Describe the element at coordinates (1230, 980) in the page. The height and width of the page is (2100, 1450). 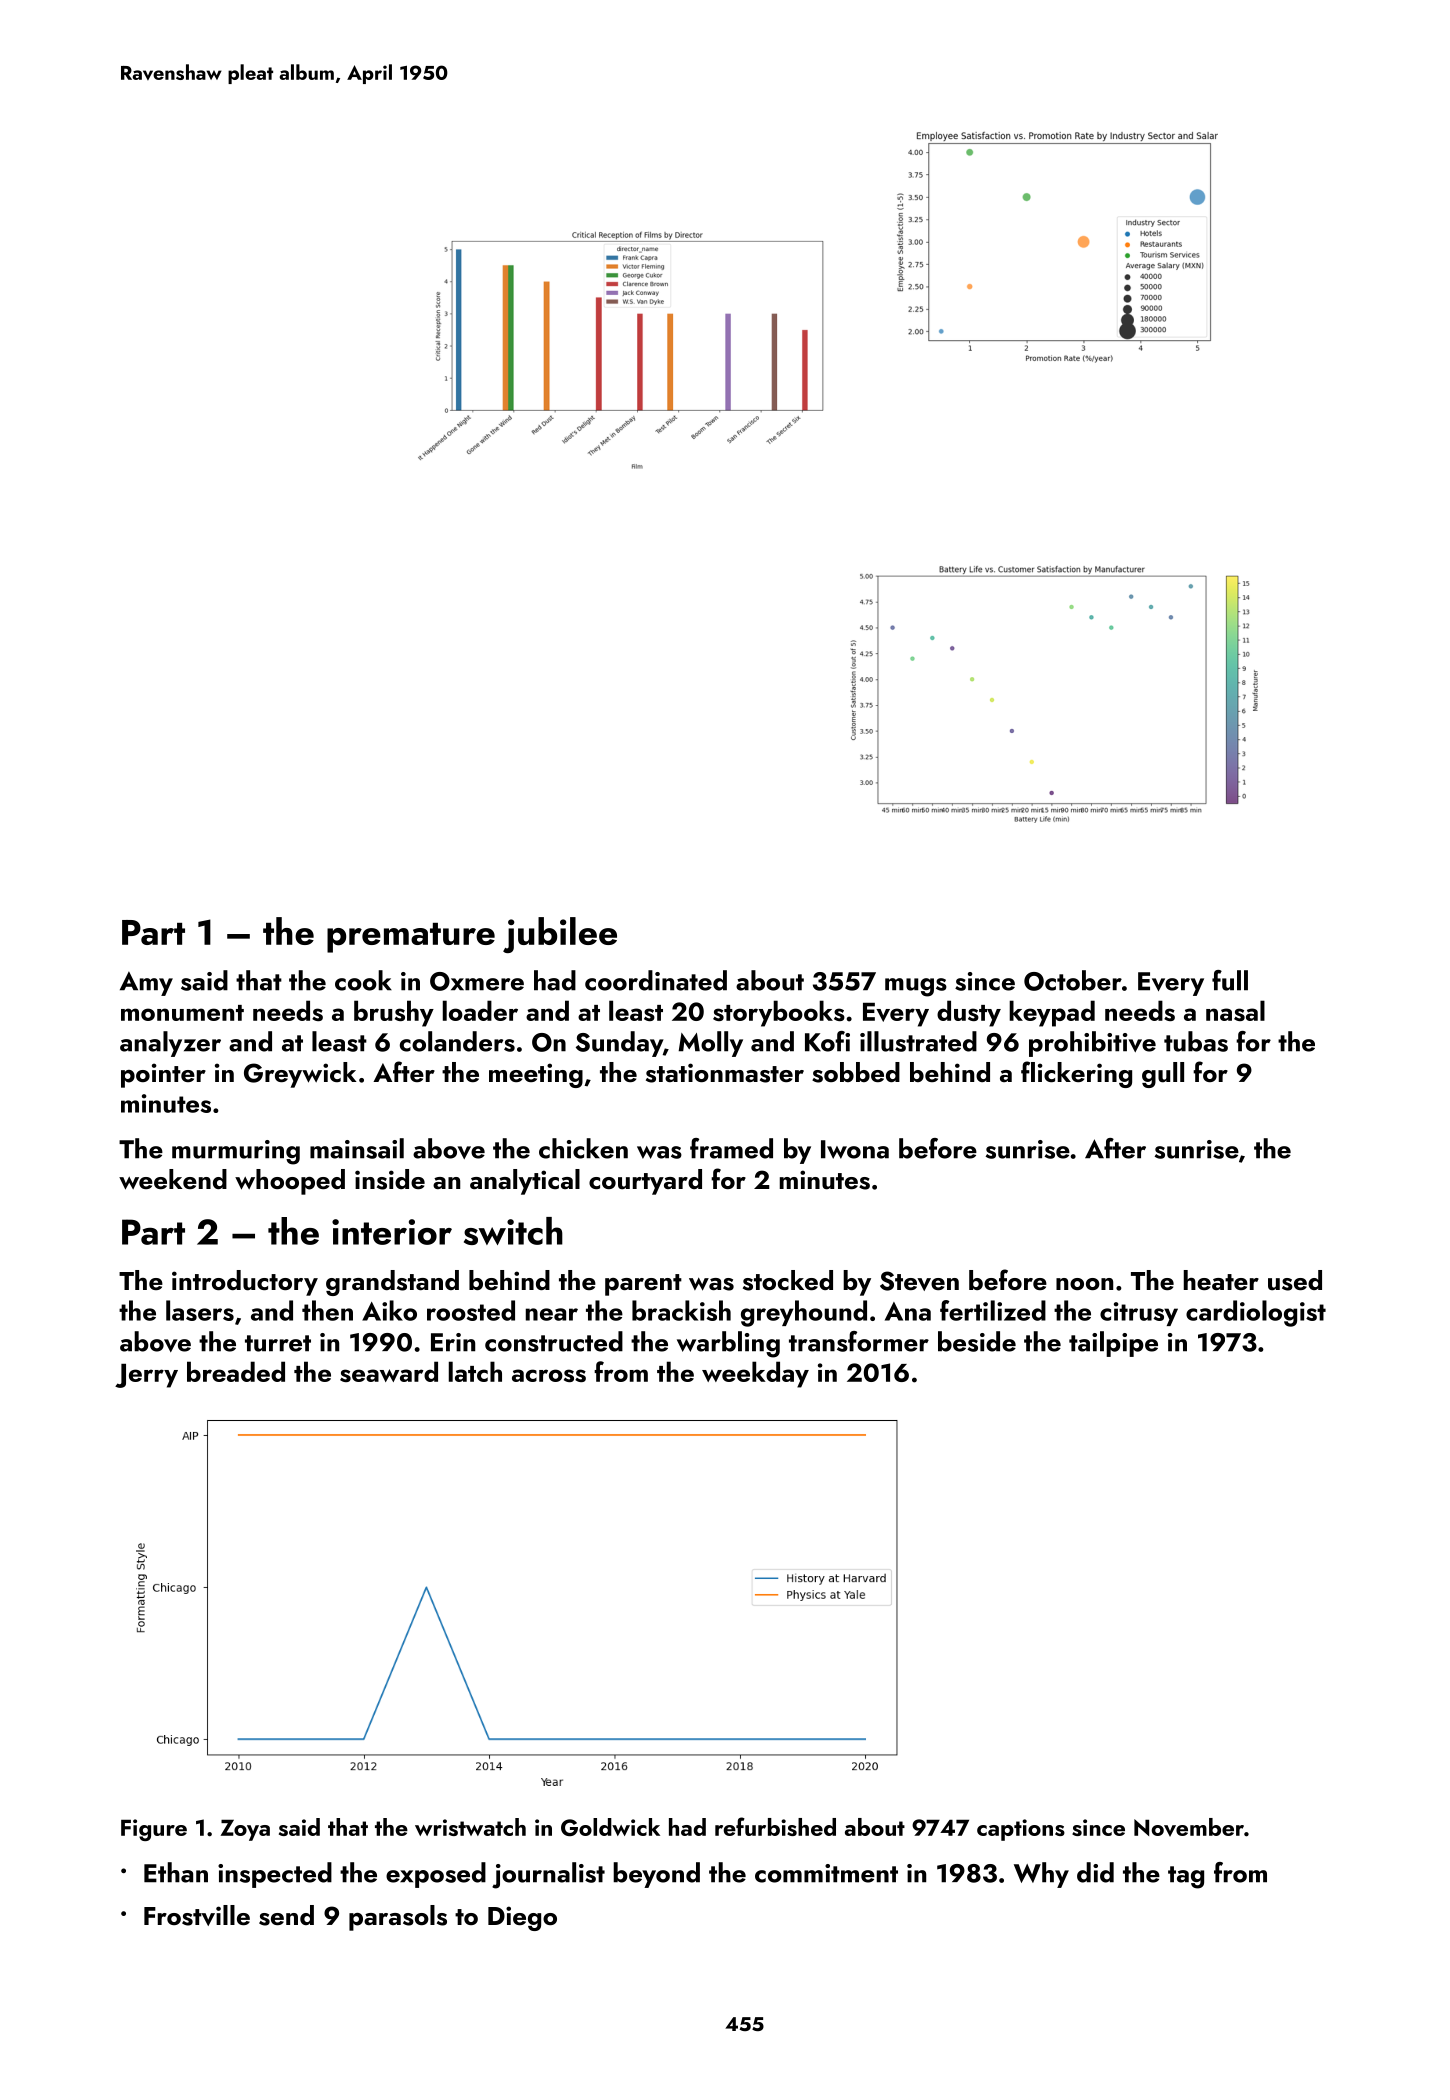
I see `full` at that location.
